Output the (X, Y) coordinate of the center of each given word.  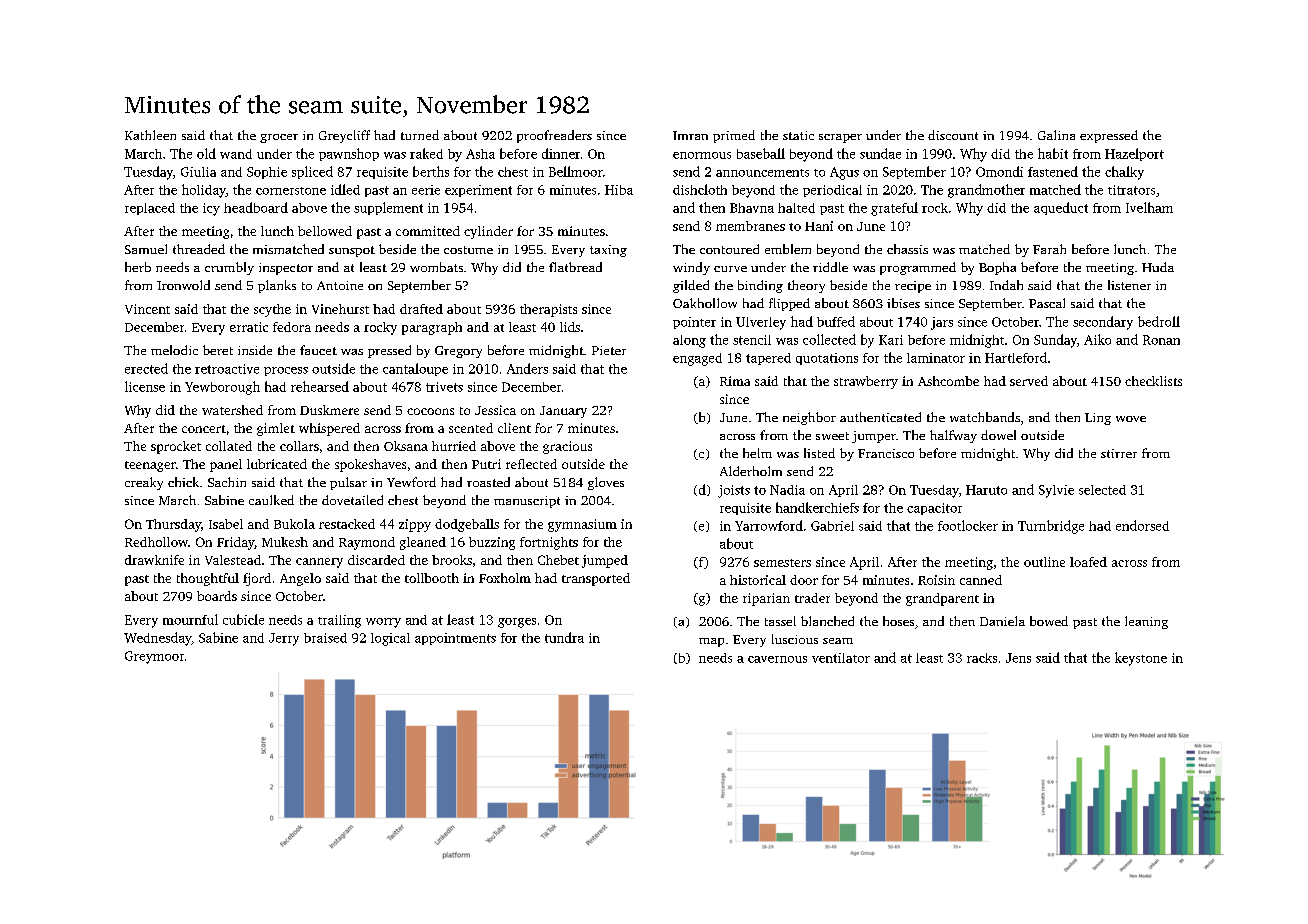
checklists (1153, 381)
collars (299, 446)
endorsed (1142, 525)
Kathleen (150, 135)
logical (390, 639)
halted (796, 208)
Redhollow (156, 542)
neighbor (809, 418)
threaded (199, 249)
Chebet (558, 560)
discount (953, 135)
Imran (690, 135)
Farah (1049, 249)
